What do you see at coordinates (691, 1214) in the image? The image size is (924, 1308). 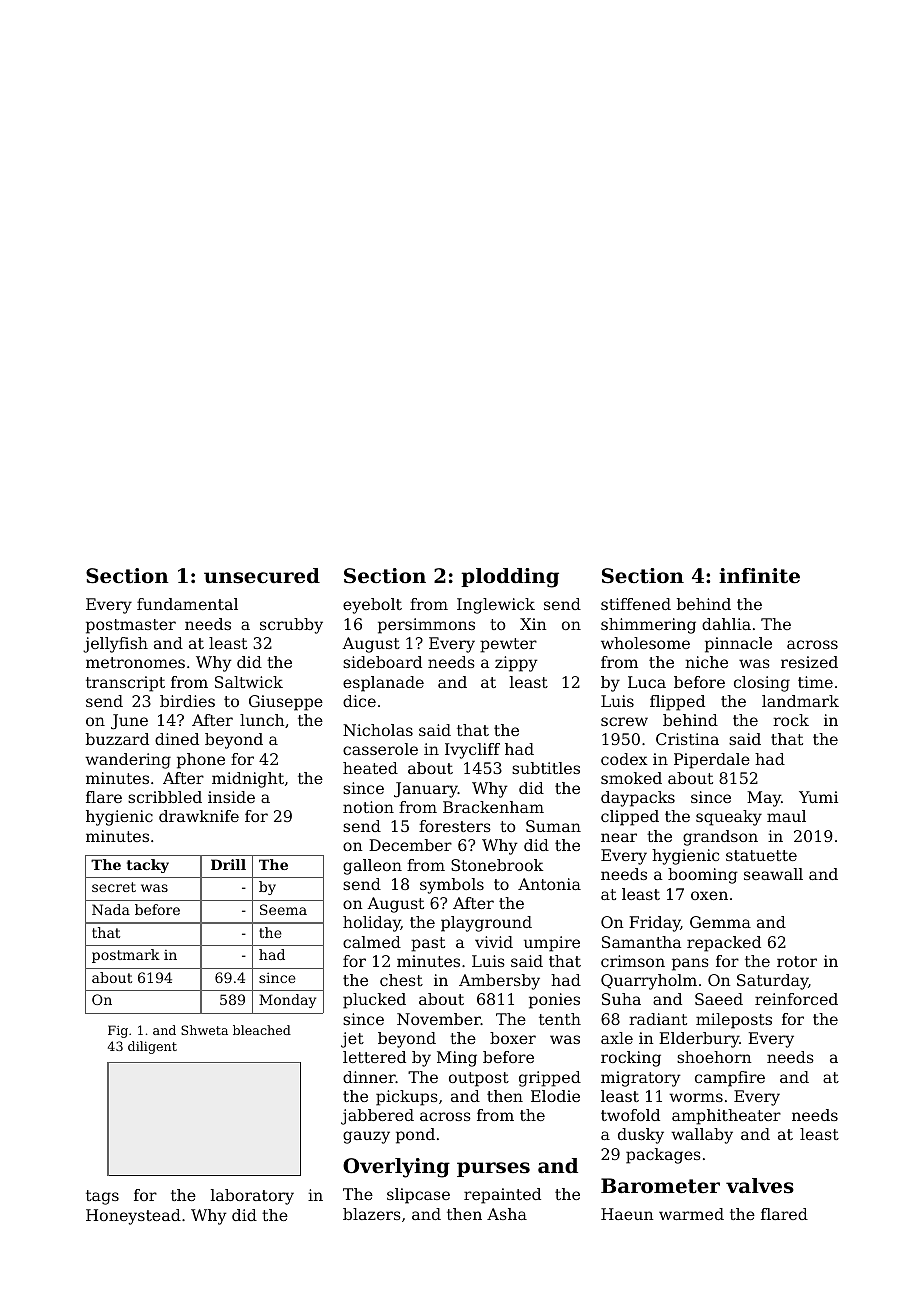 I see `warmed` at bounding box center [691, 1214].
